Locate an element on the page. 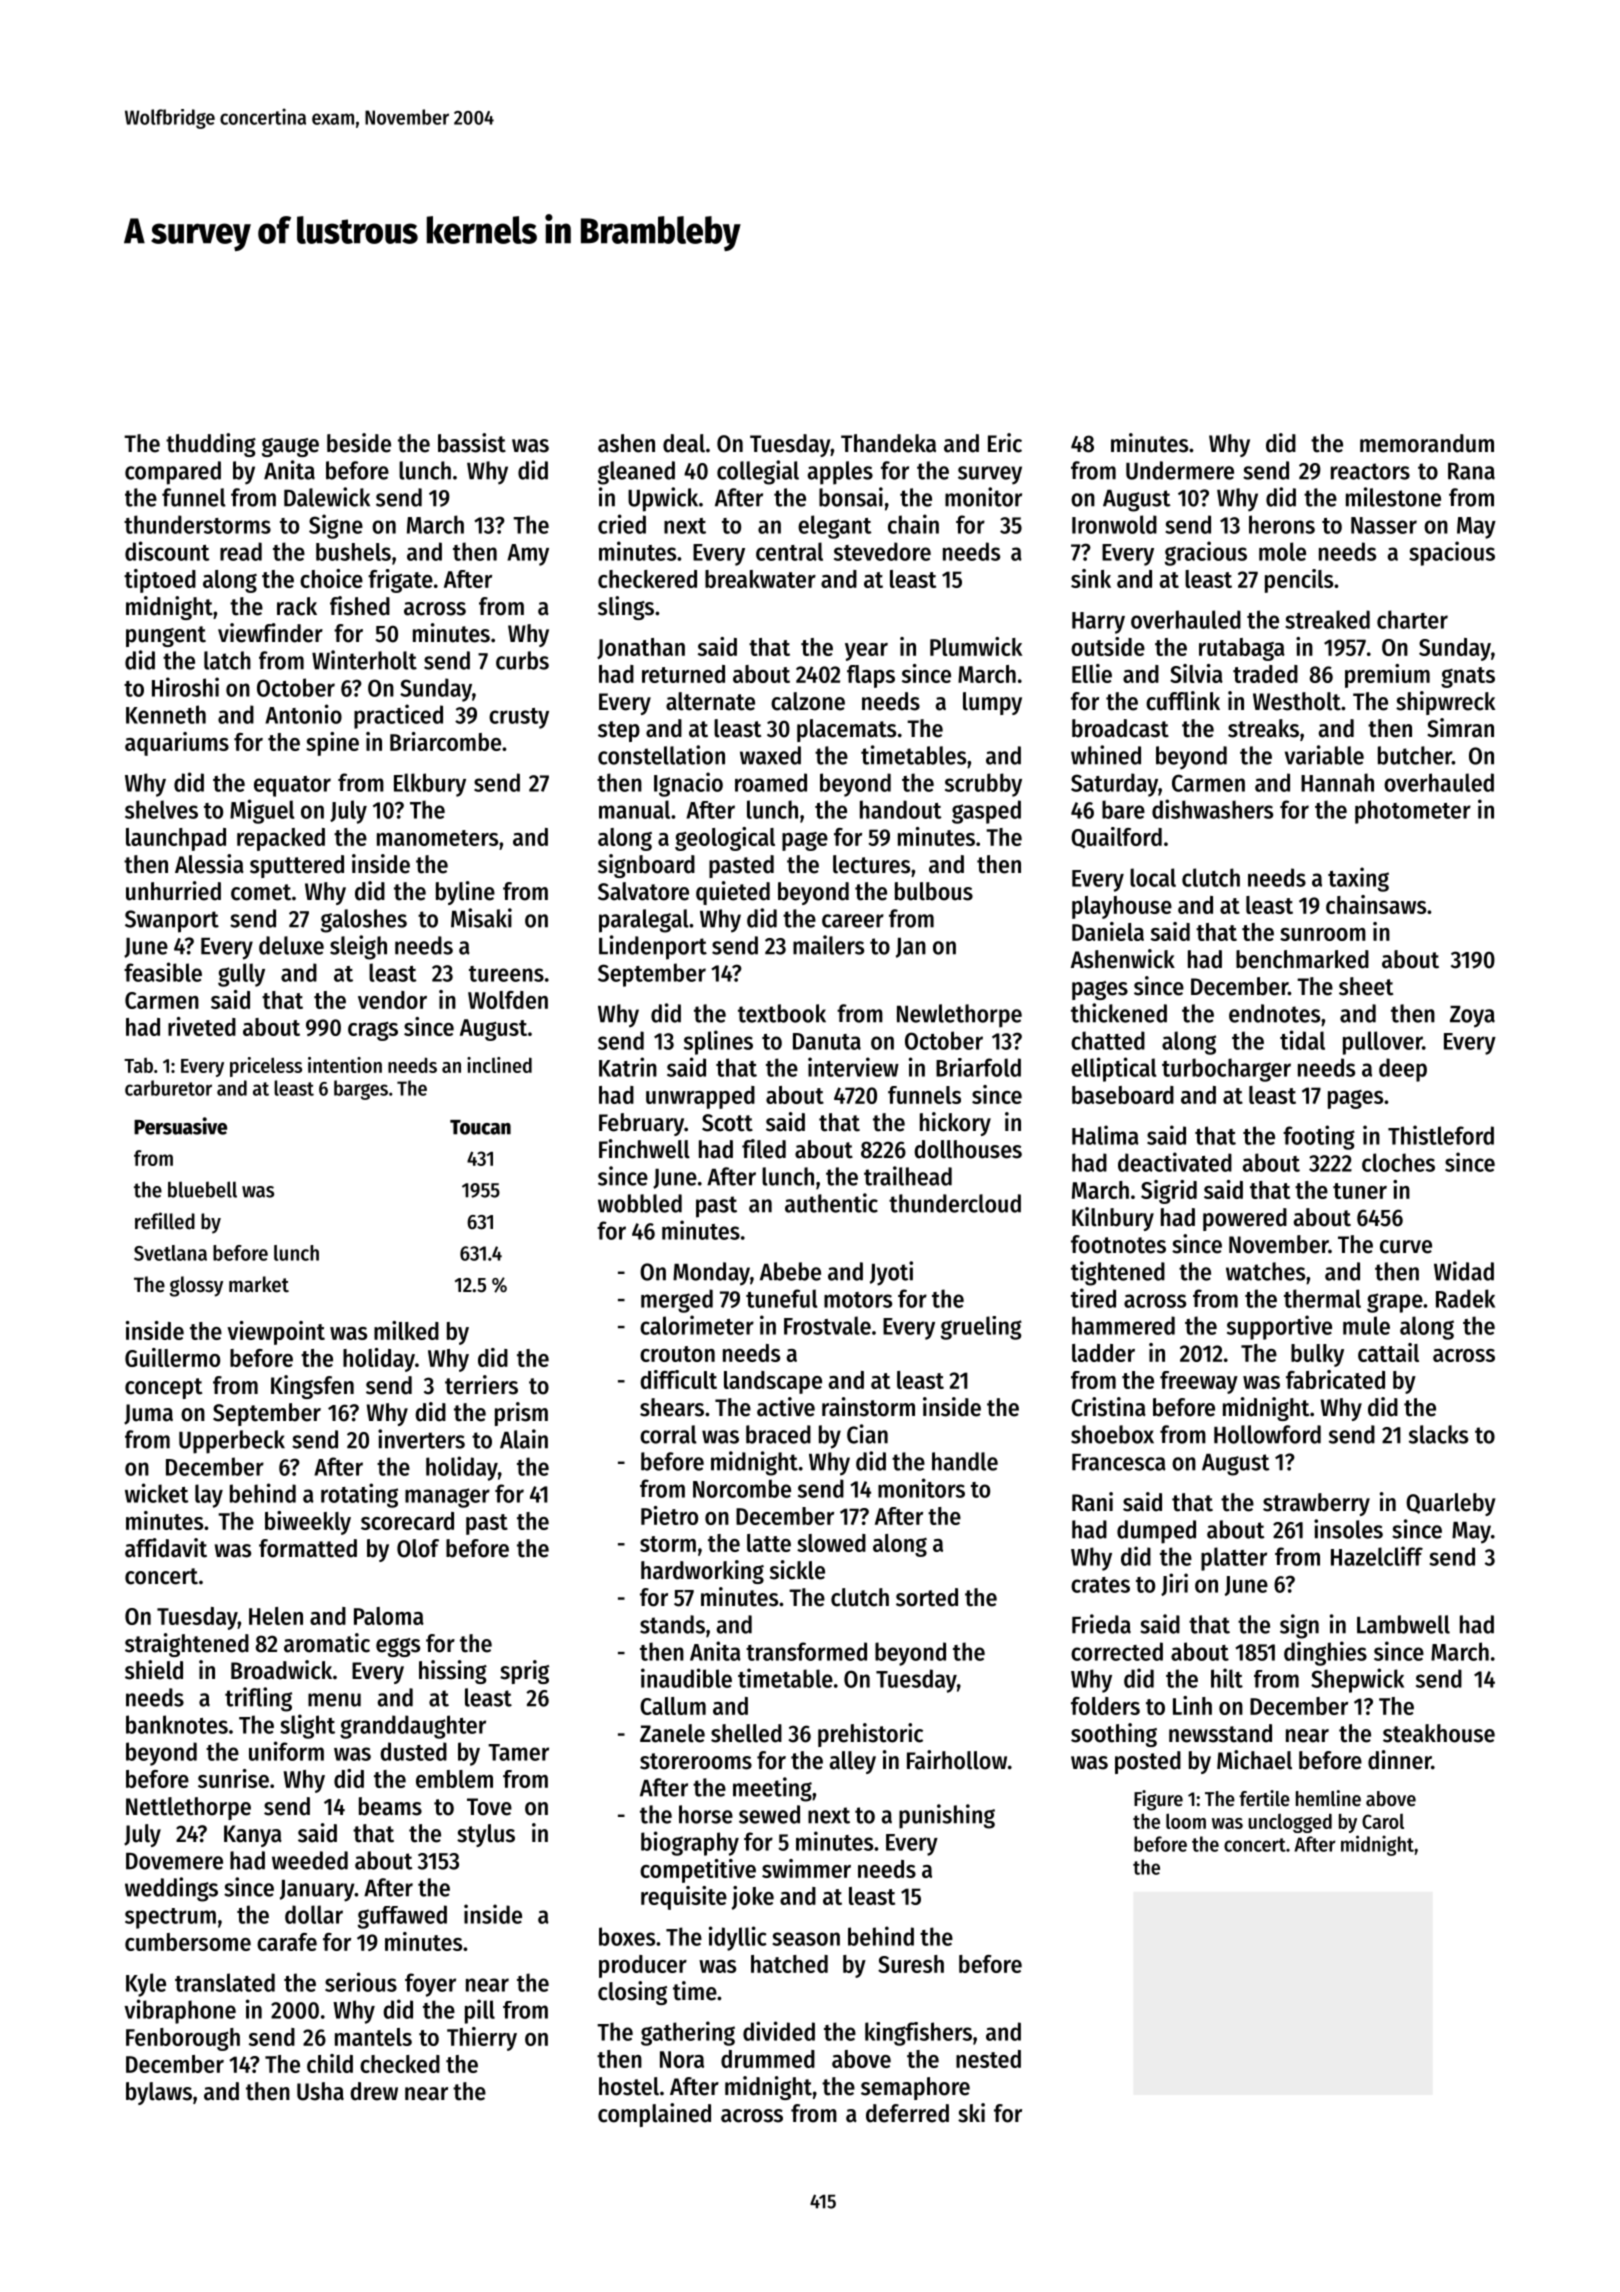 Image resolution: width=1620 pixels, height=2292 pixels. practiced is located at coordinates (398, 716).
